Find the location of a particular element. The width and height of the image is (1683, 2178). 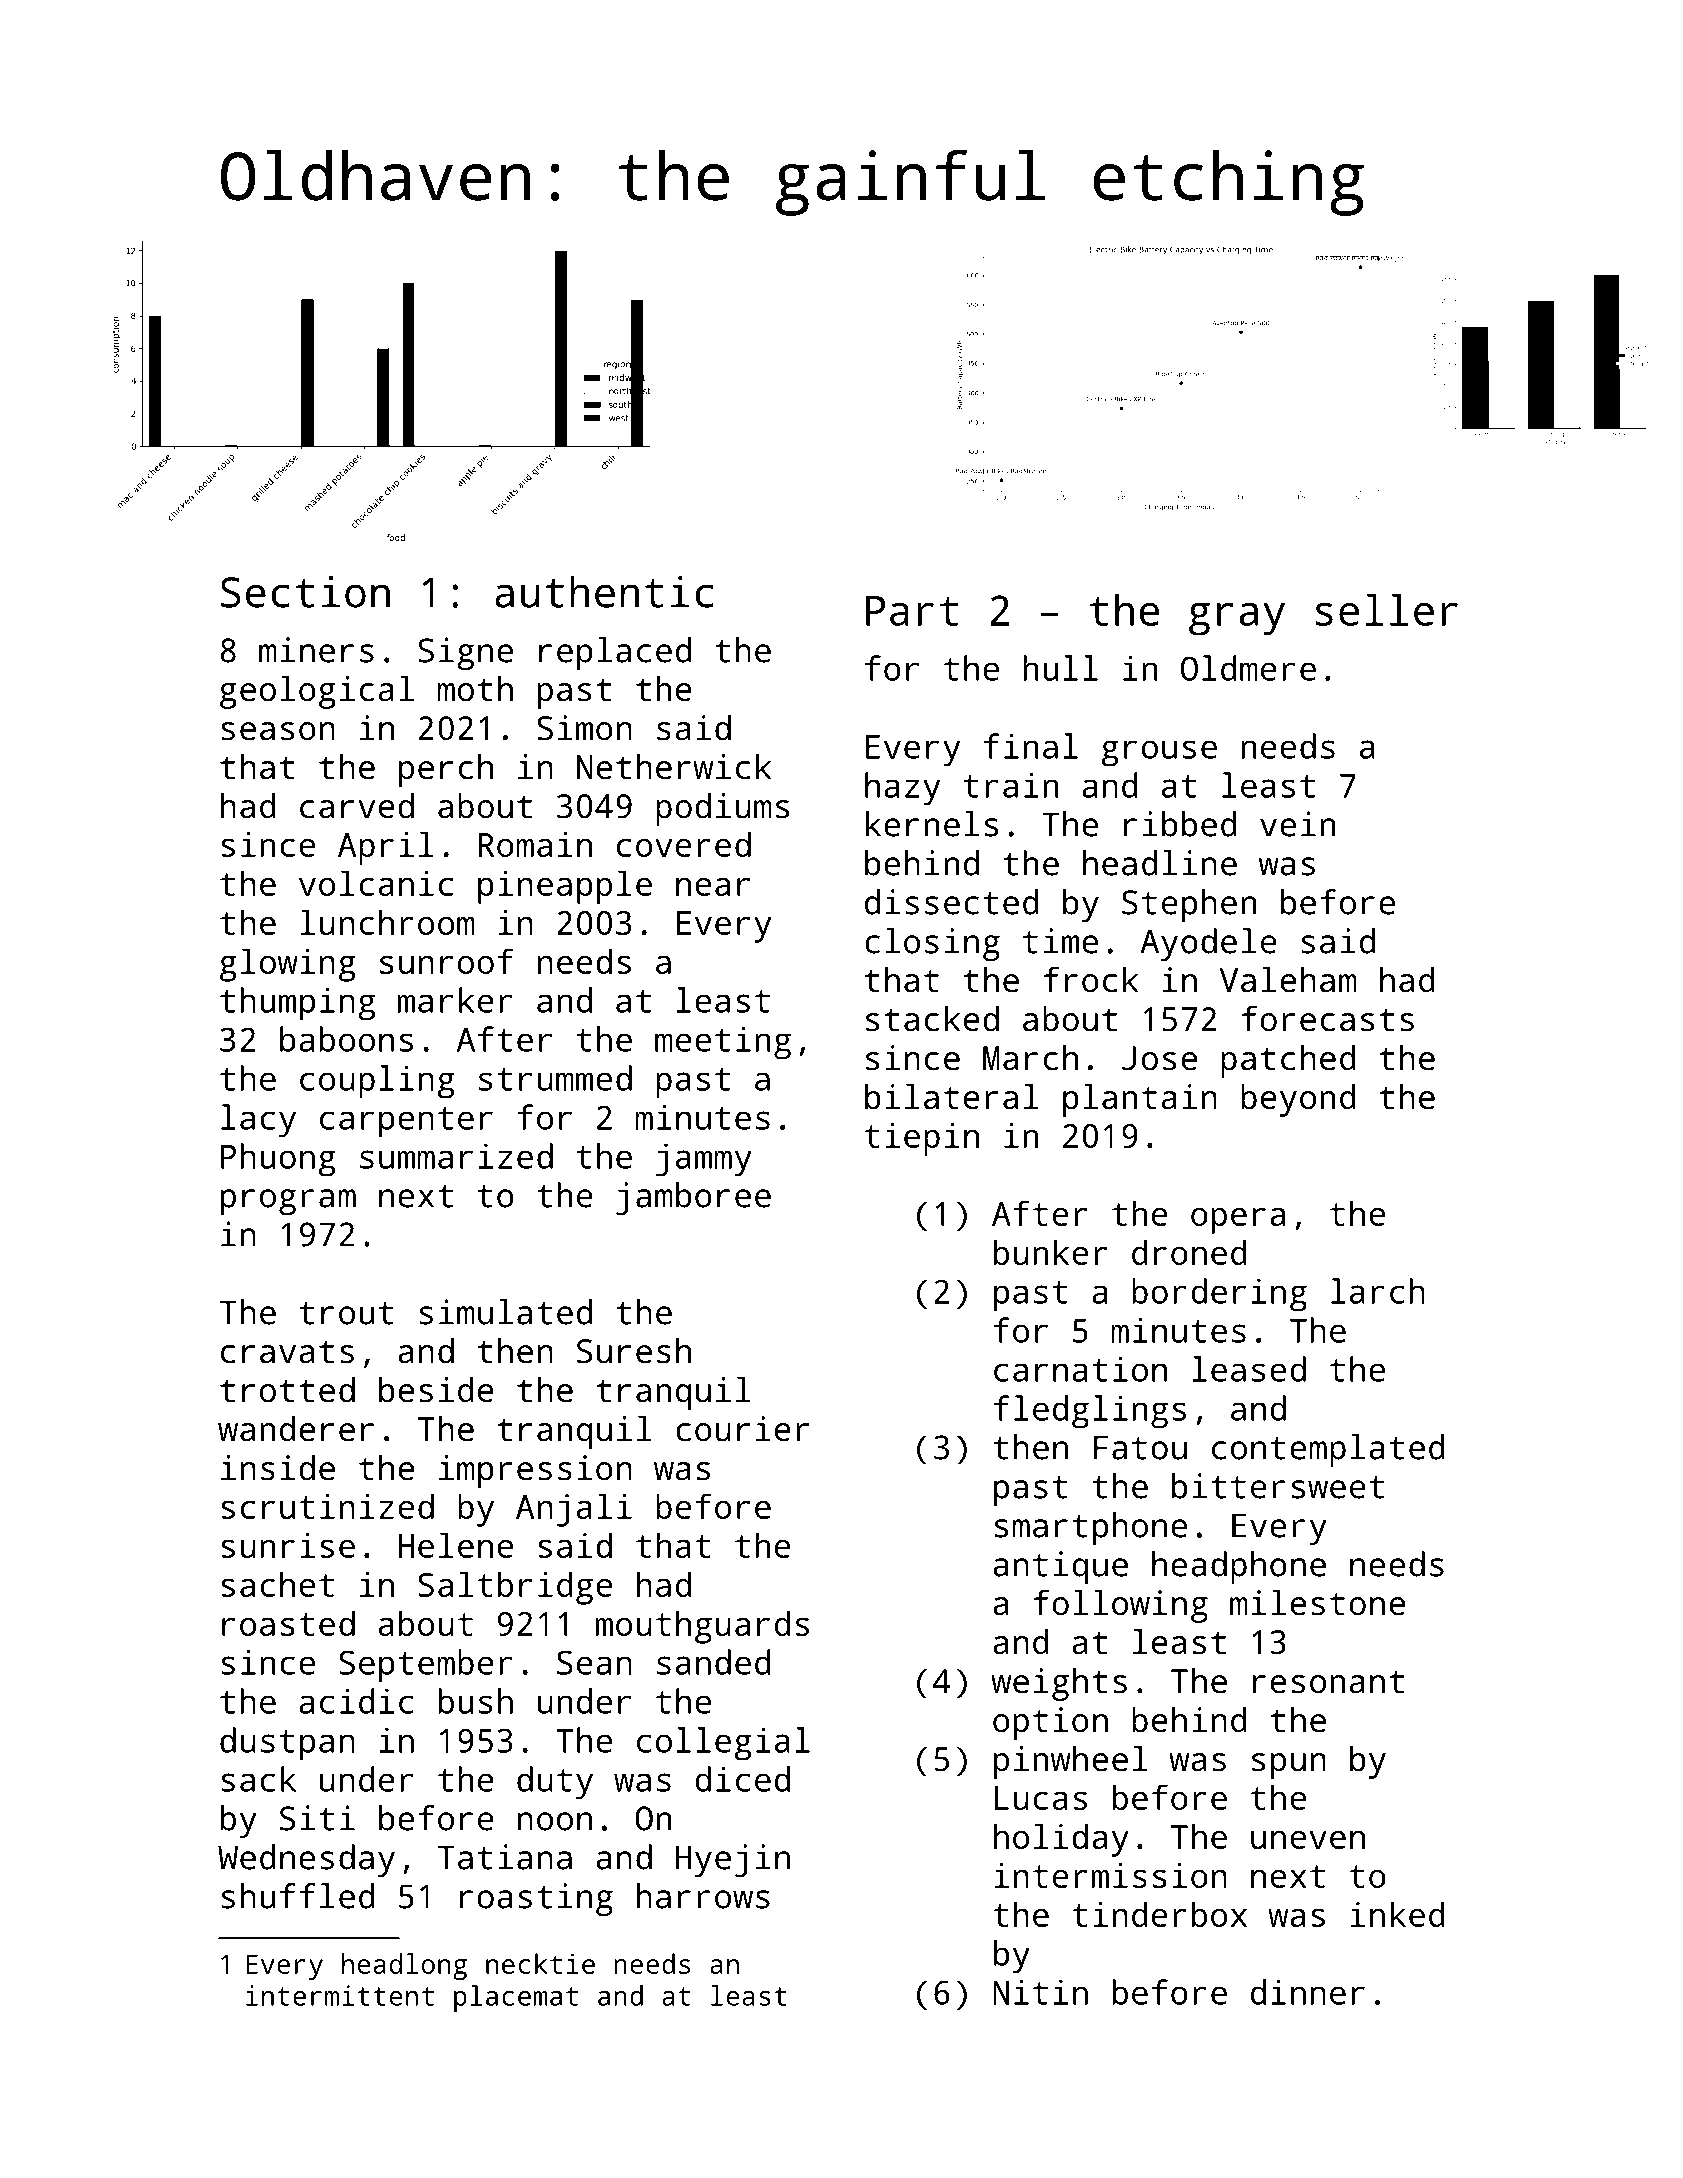

forecasts is located at coordinates (1327, 1019).
